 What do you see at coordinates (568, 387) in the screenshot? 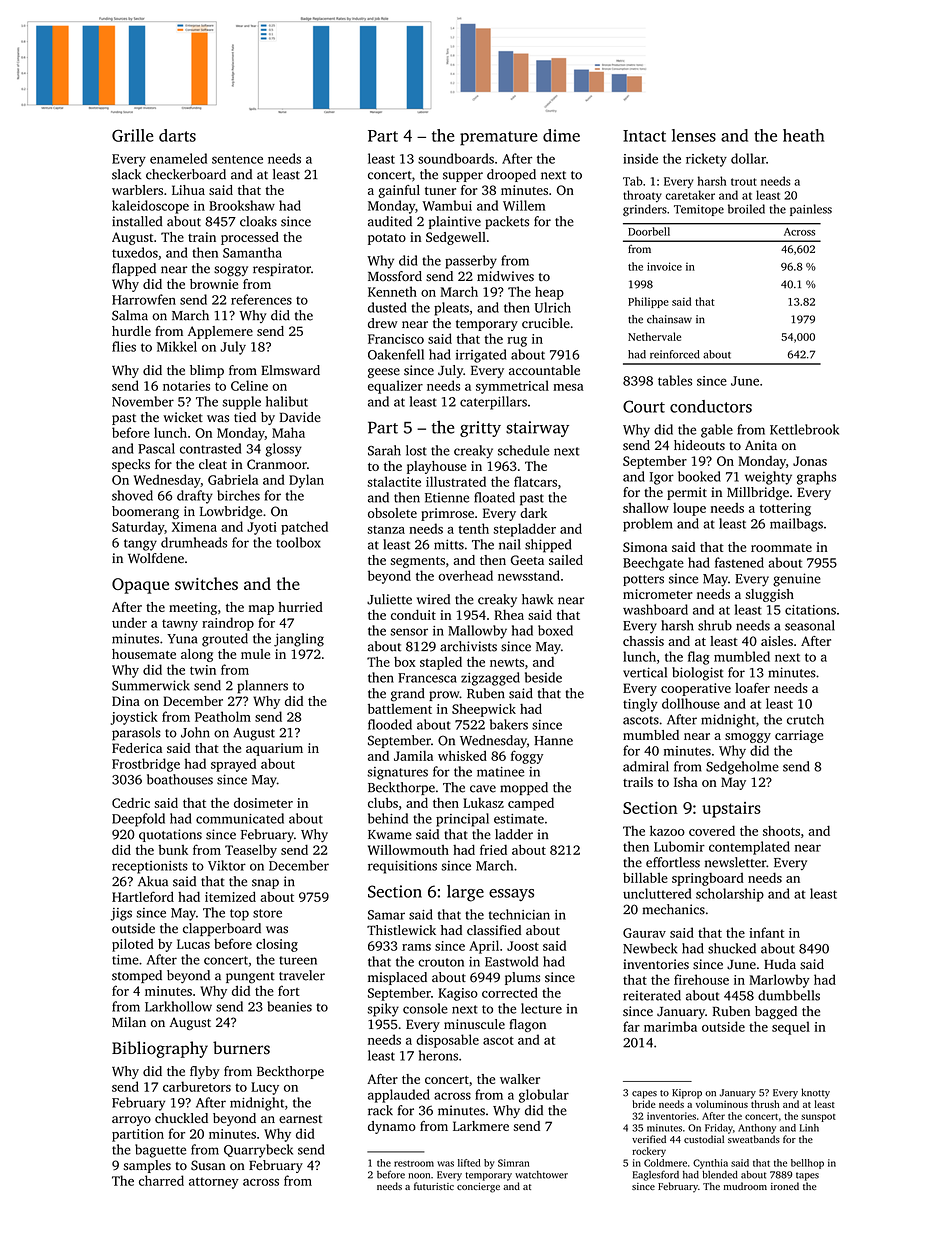
I see `mesa` at bounding box center [568, 387].
